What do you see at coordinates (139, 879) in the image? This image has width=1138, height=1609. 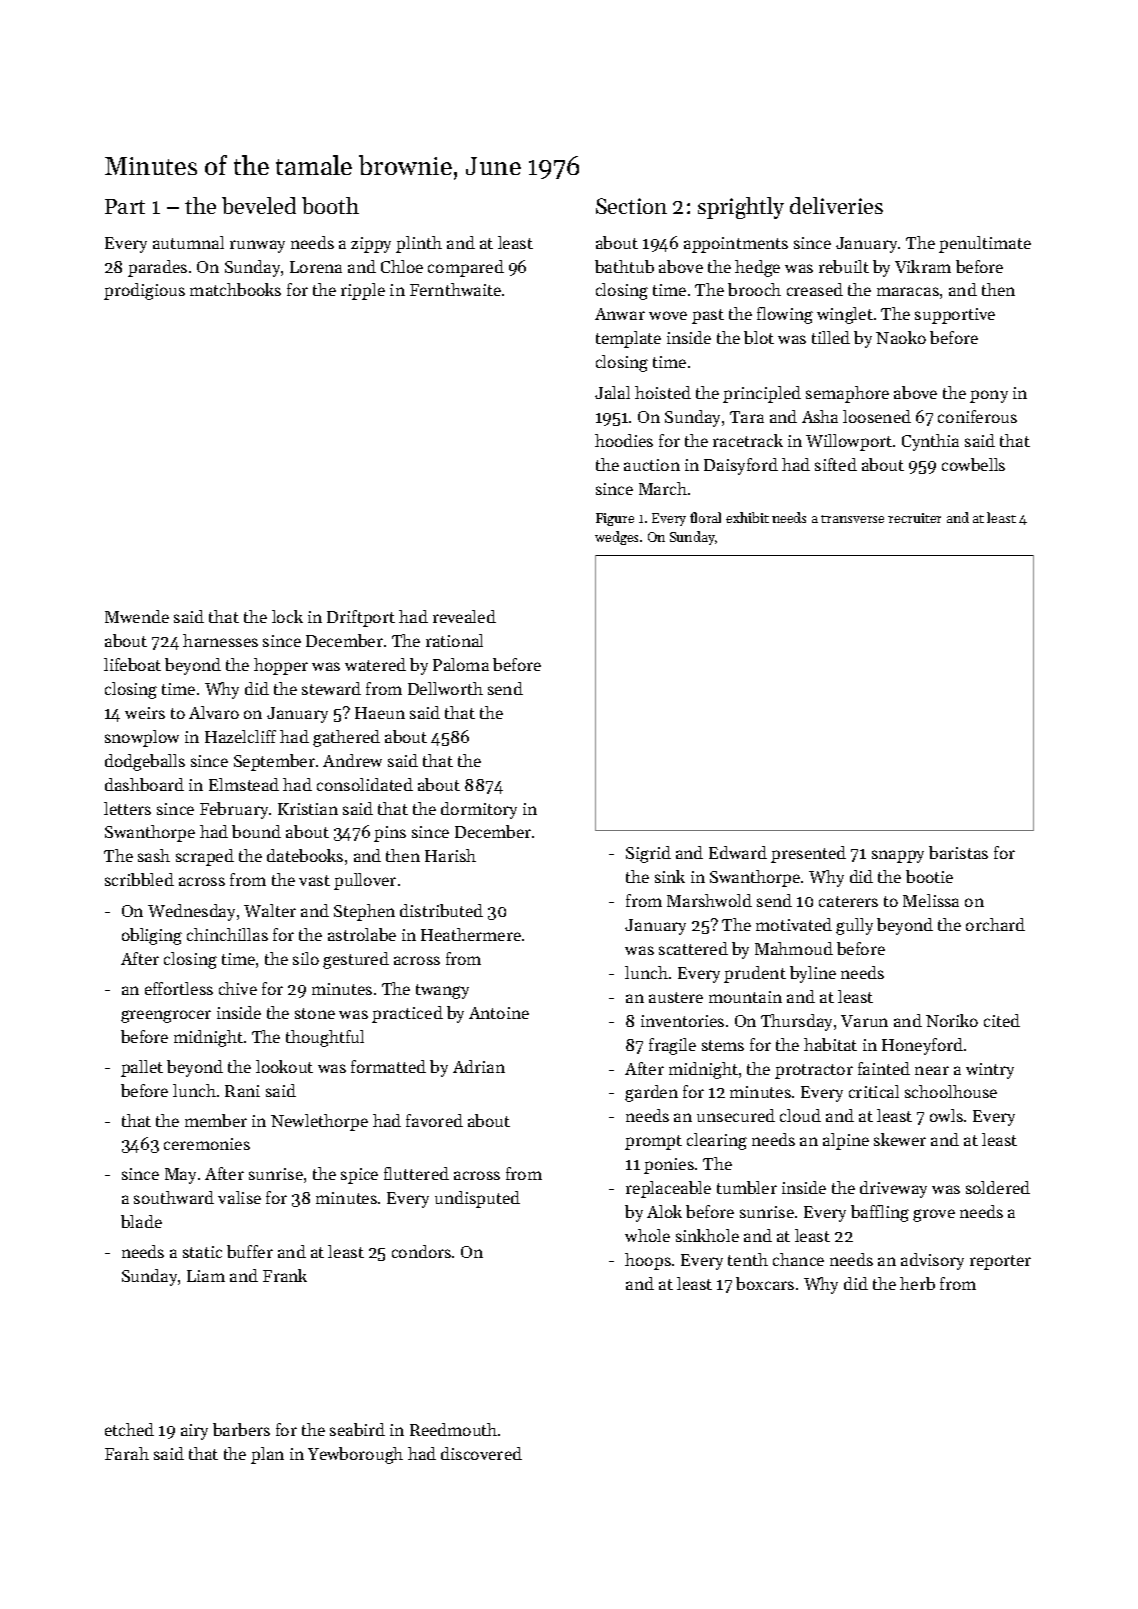 I see `scribbled` at bounding box center [139, 879].
